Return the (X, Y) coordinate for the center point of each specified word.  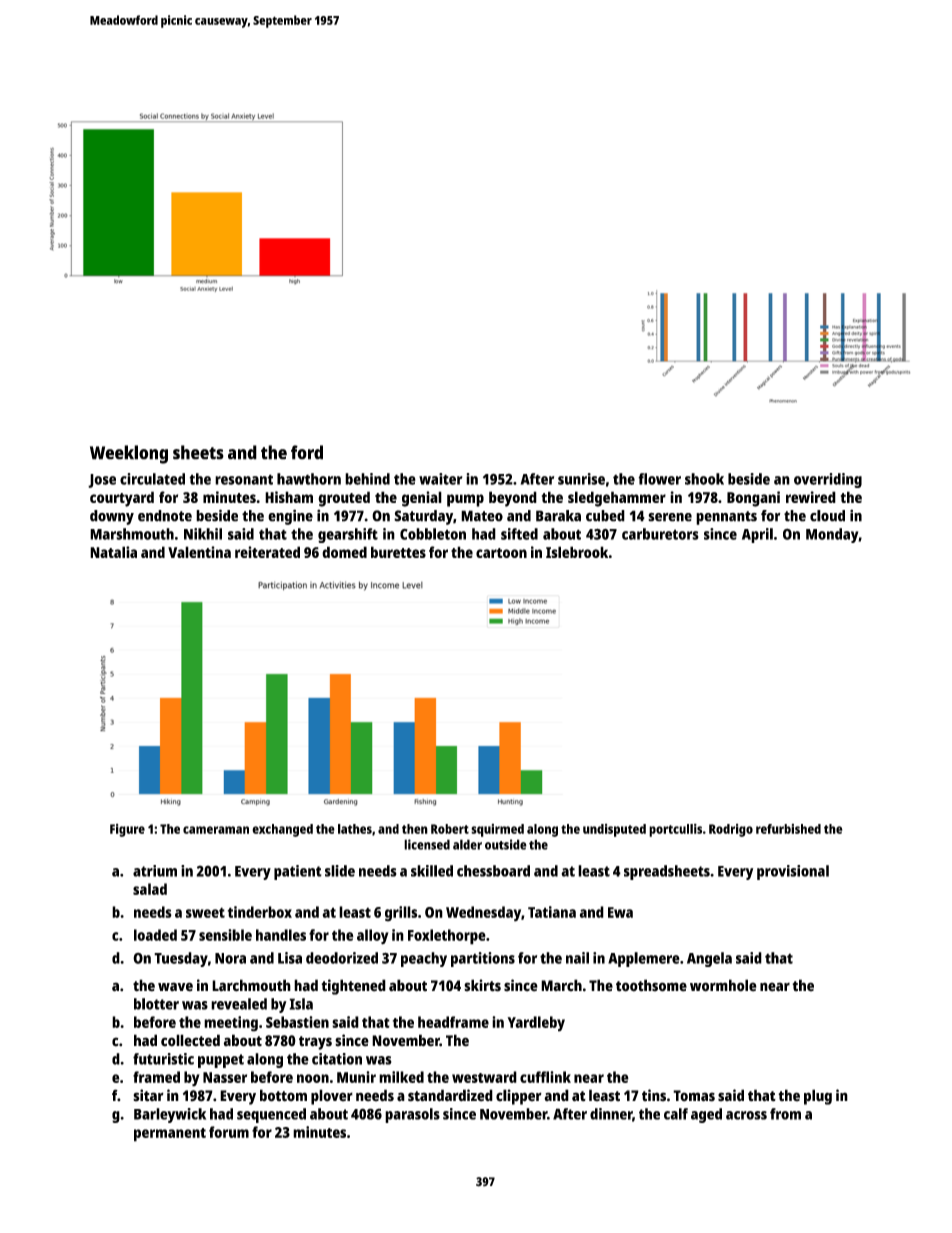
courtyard (122, 499)
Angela (709, 959)
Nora (230, 958)
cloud (827, 516)
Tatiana (552, 912)
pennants (726, 518)
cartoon (501, 553)
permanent (170, 1135)
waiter (441, 479)
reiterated (267, 552)
